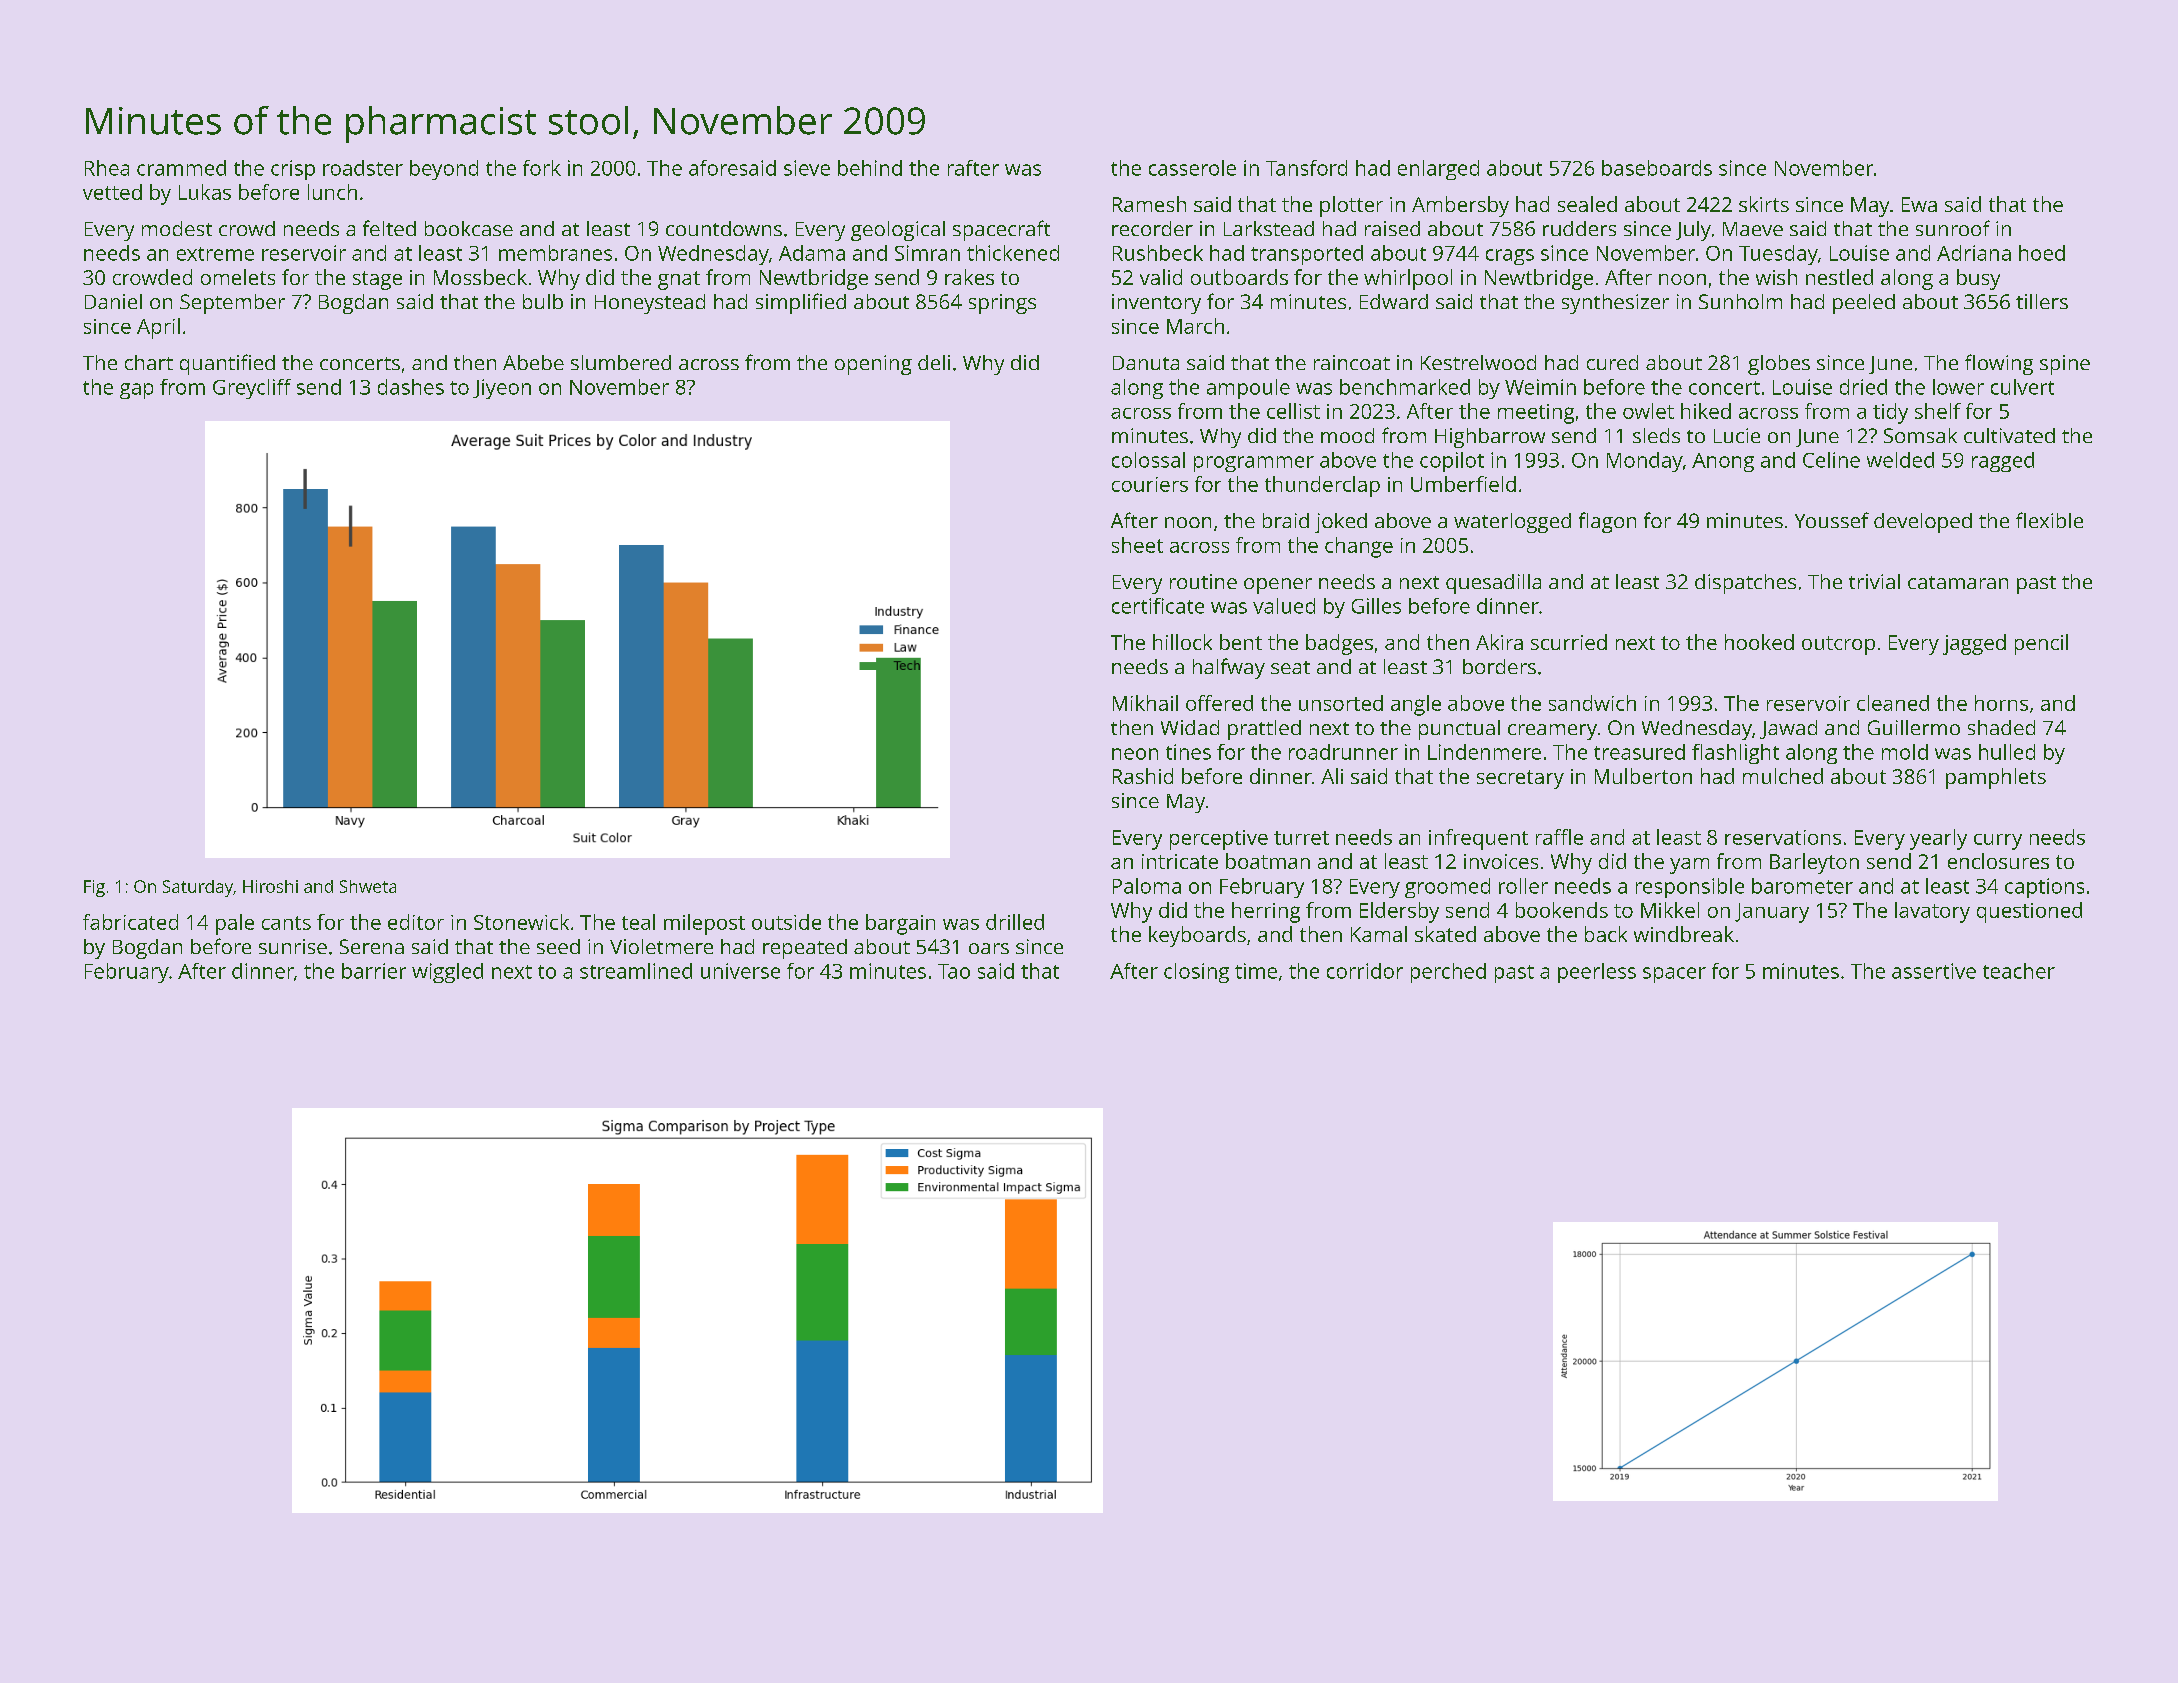  I want to click on Hiroshi, so click(270, 886).
